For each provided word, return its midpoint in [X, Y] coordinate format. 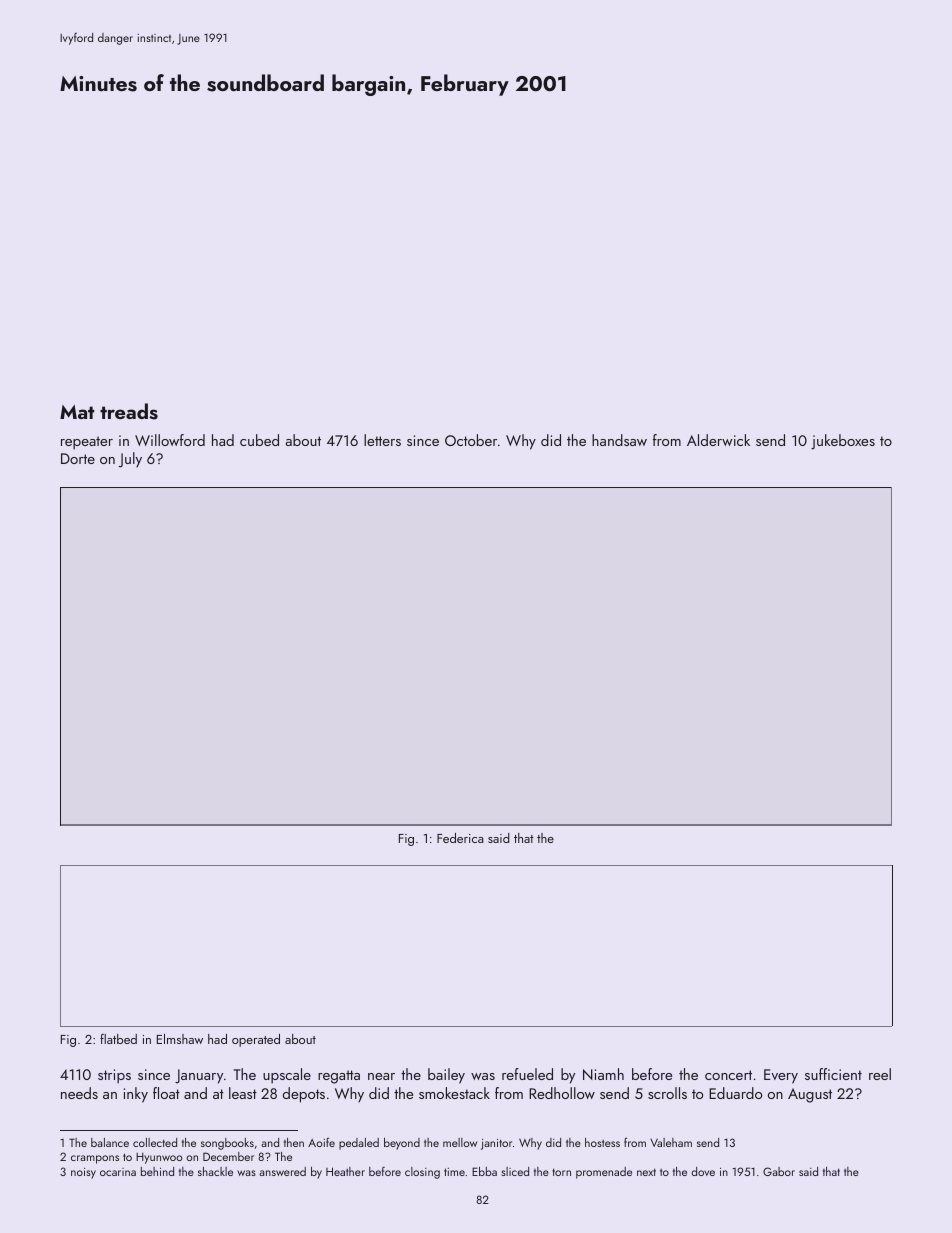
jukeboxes [843, 442]
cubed [259, 440]
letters [382, 440]
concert [728, 1075]
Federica [460, 838]
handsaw [619, 440]
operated [256, 1040]
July [130, 460]
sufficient [833, 1074]
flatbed [118, 1039]
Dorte [78, 458]
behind [157, 1171]
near [381, 1076]
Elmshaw [180, 1039]
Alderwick [718, 440]
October [471, 440]
